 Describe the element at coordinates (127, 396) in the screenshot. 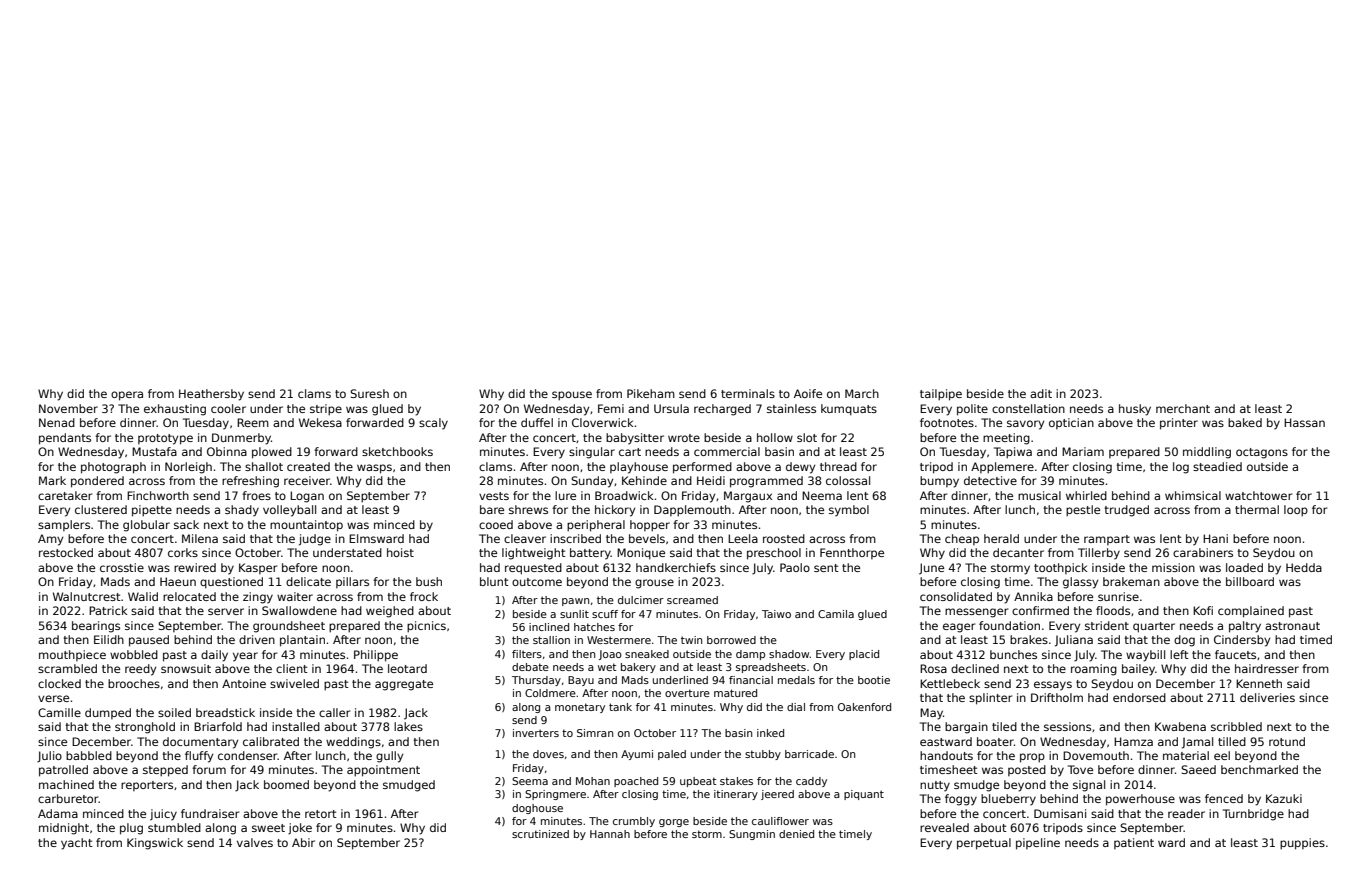

I see `opera` at that location.
